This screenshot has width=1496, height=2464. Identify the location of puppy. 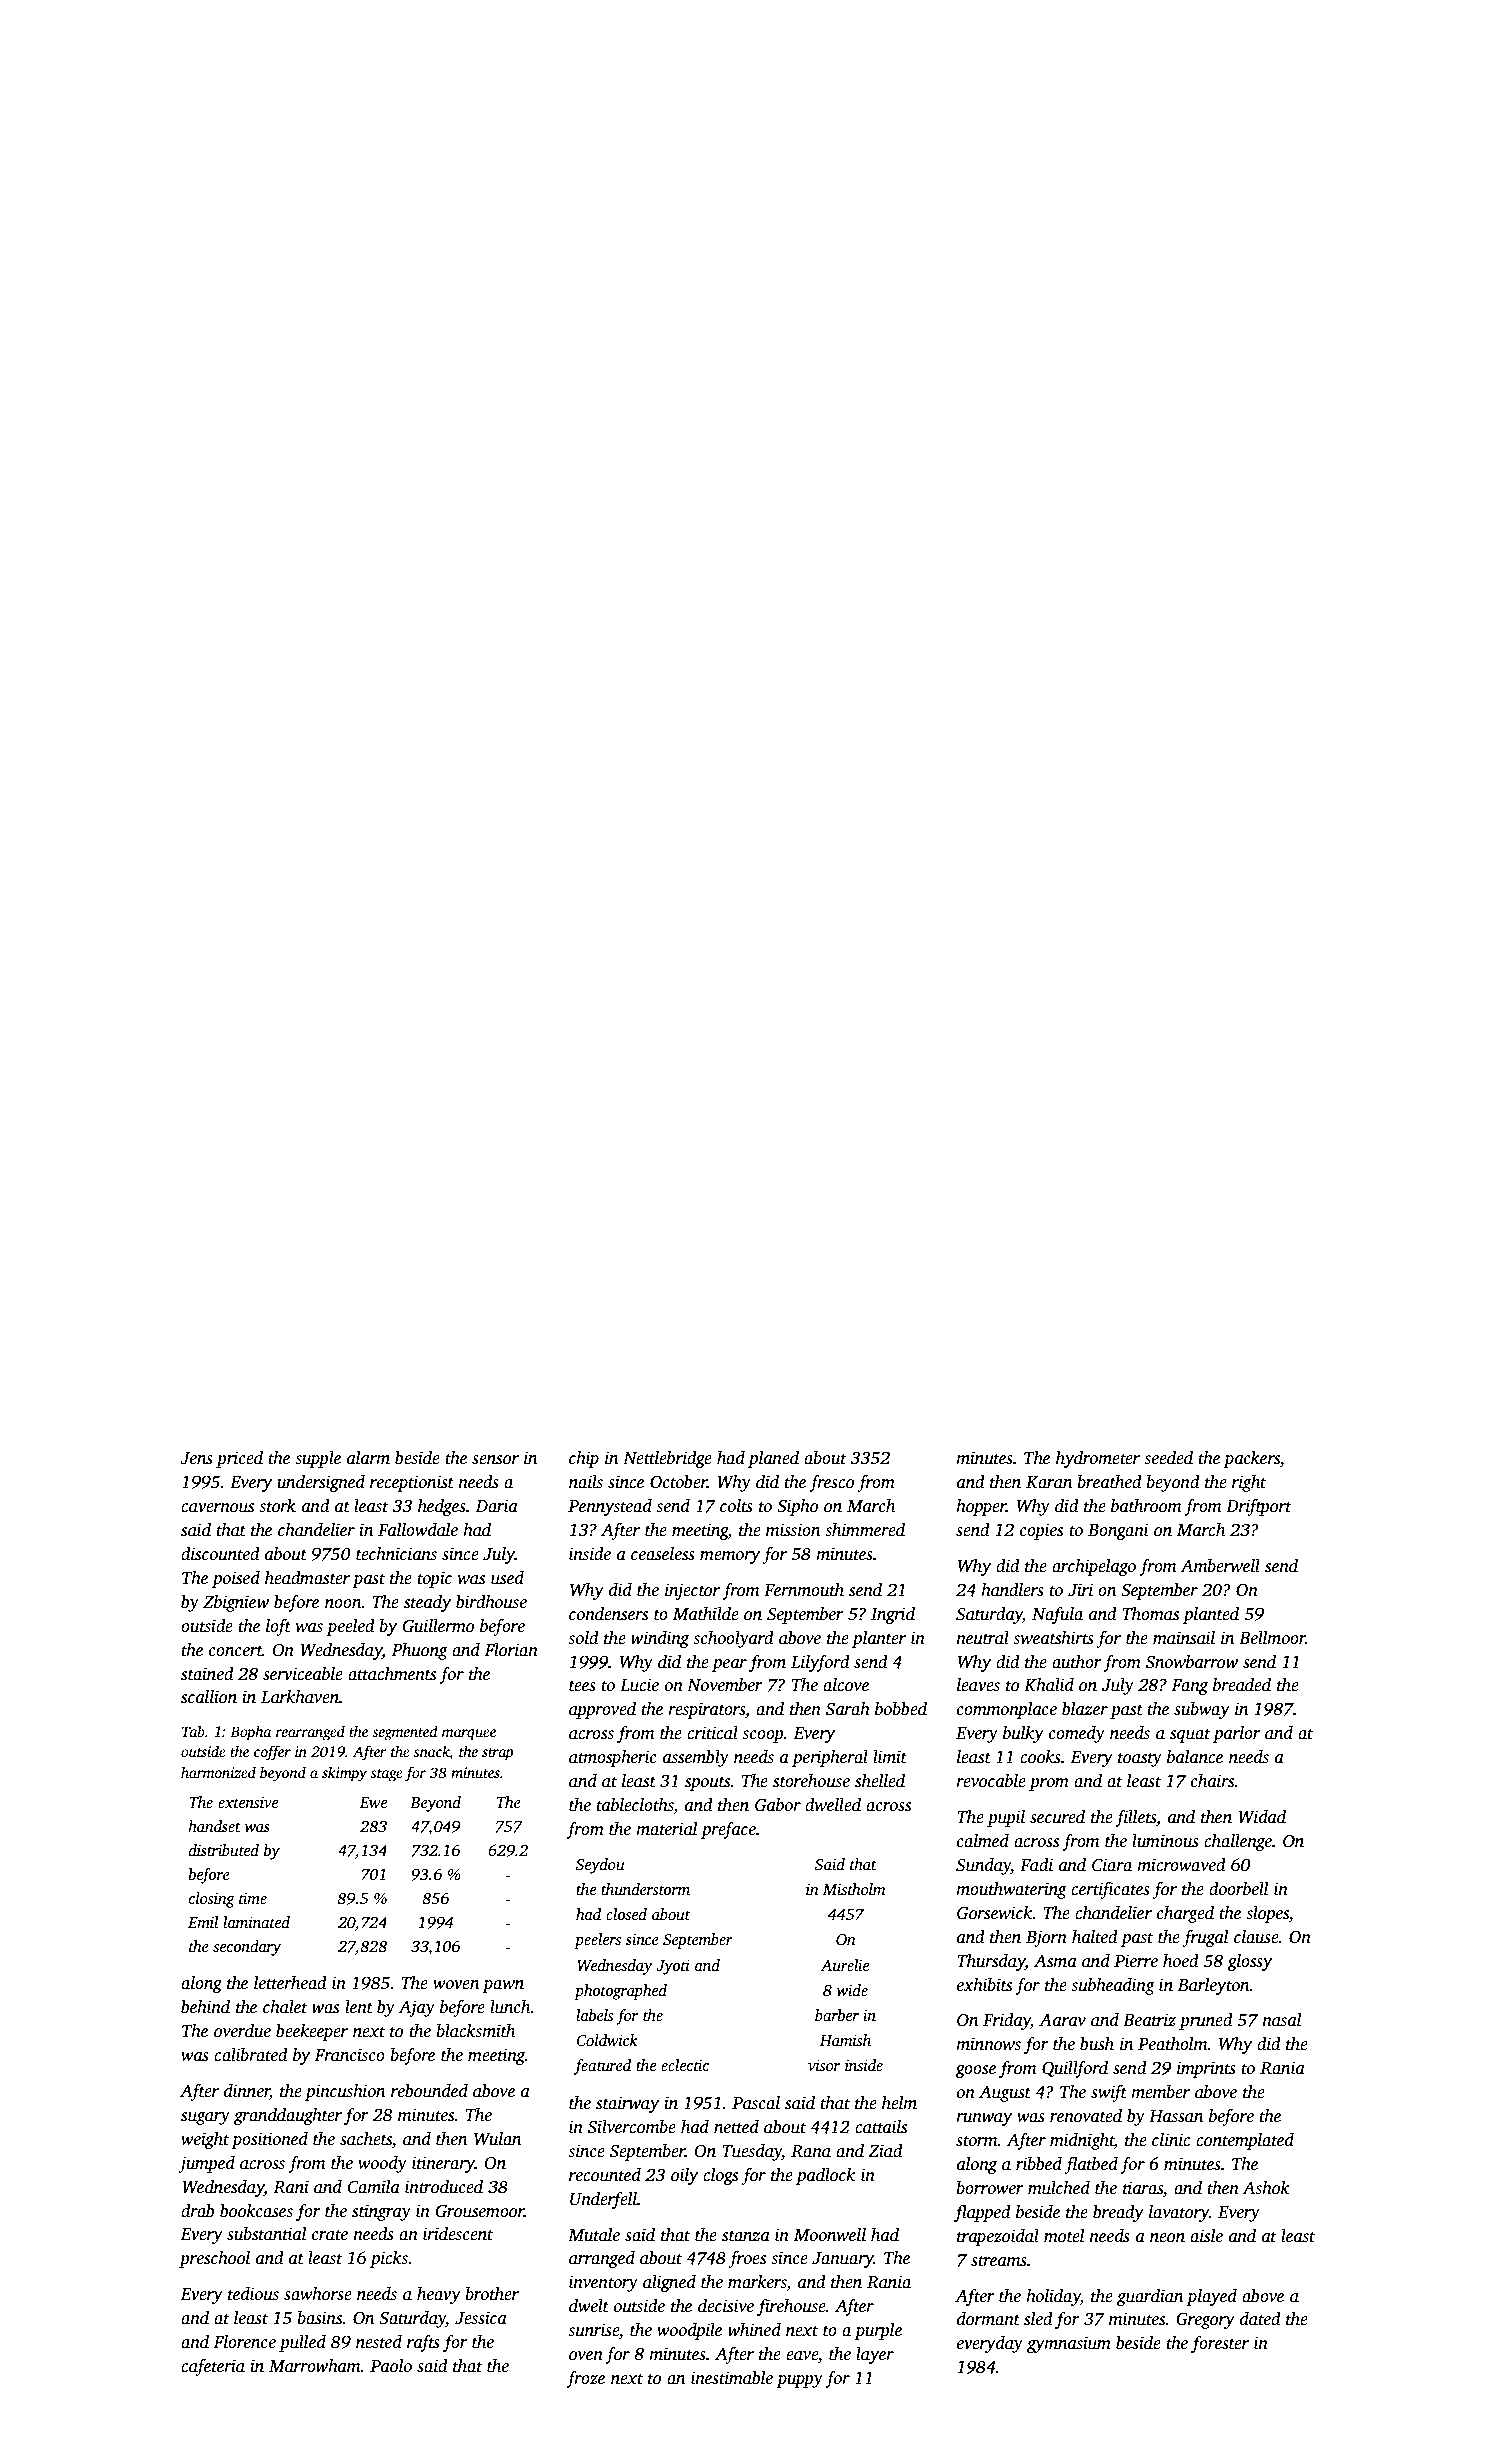
(799, 2381).
